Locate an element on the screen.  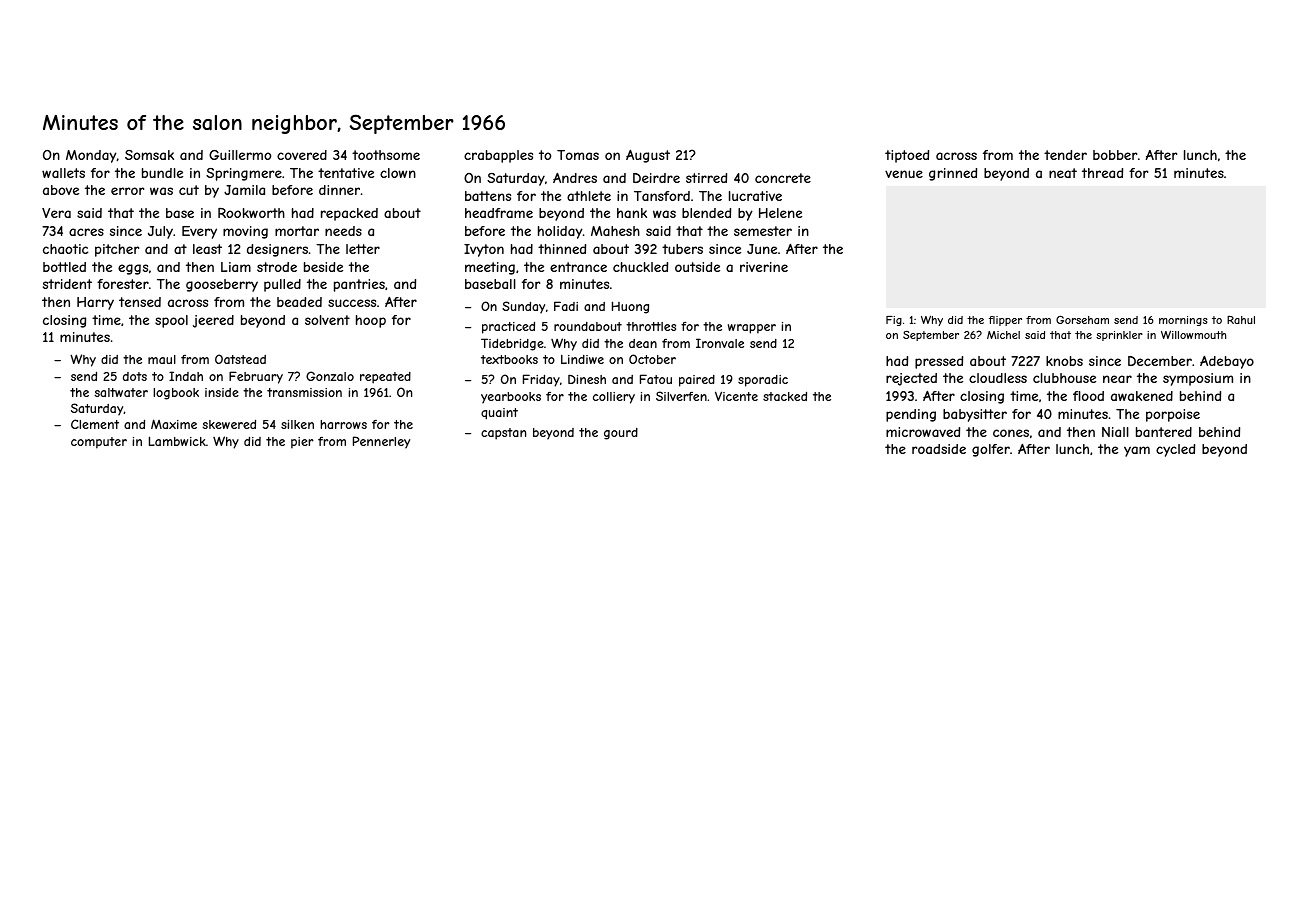
computer is located at coordinates (99, 443).
